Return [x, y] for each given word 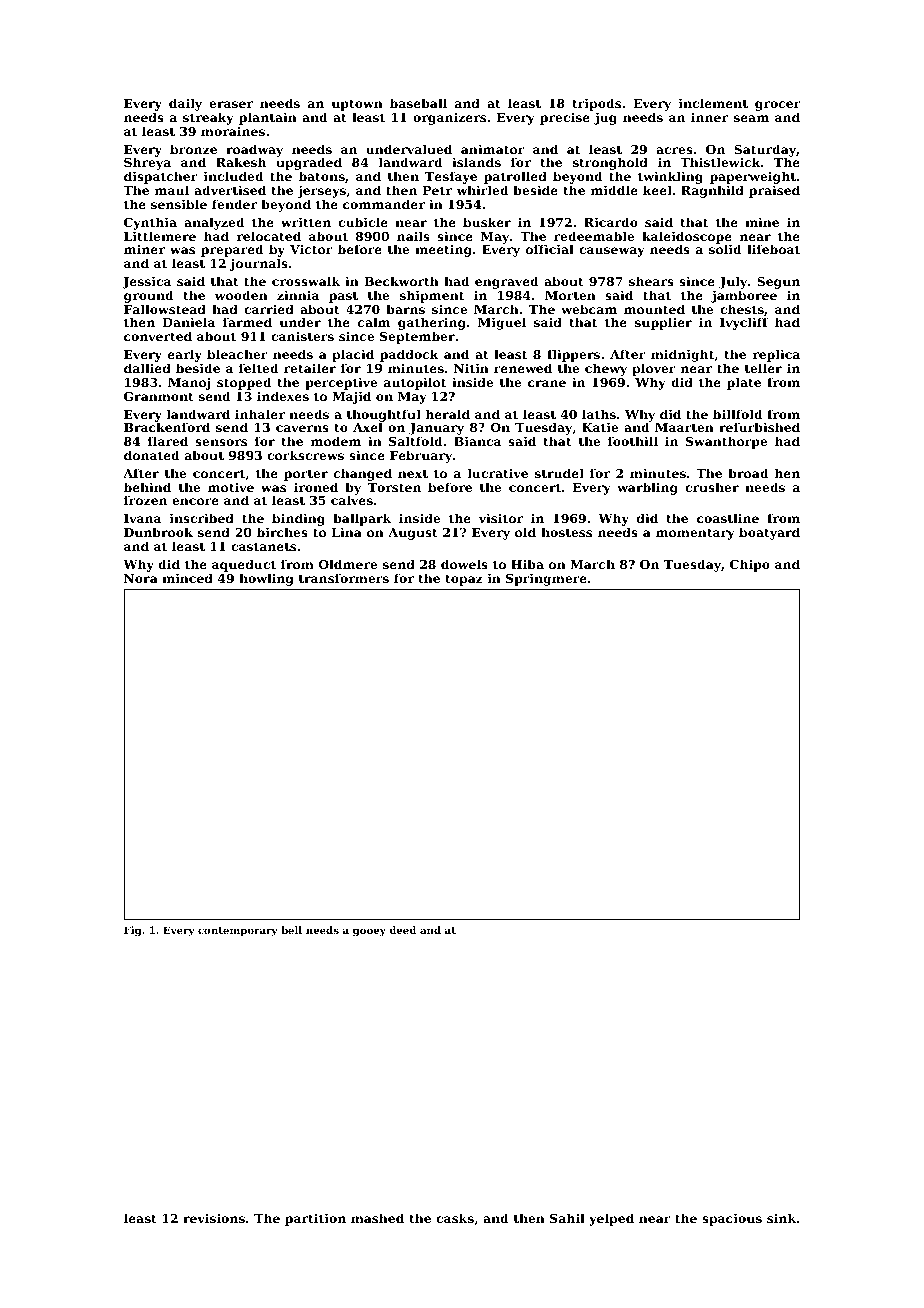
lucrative [498, 473]
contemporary [237, 931]
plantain [268, 118]
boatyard [769, 533]
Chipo [750, 565]
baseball [418, 103]
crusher [712, 487]
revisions [214, 1218]
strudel [559, 473]
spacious [732, 1219]
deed [402, 930]
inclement [713, 103]
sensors [221, 442]
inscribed [202, 518]
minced [187, 578]
